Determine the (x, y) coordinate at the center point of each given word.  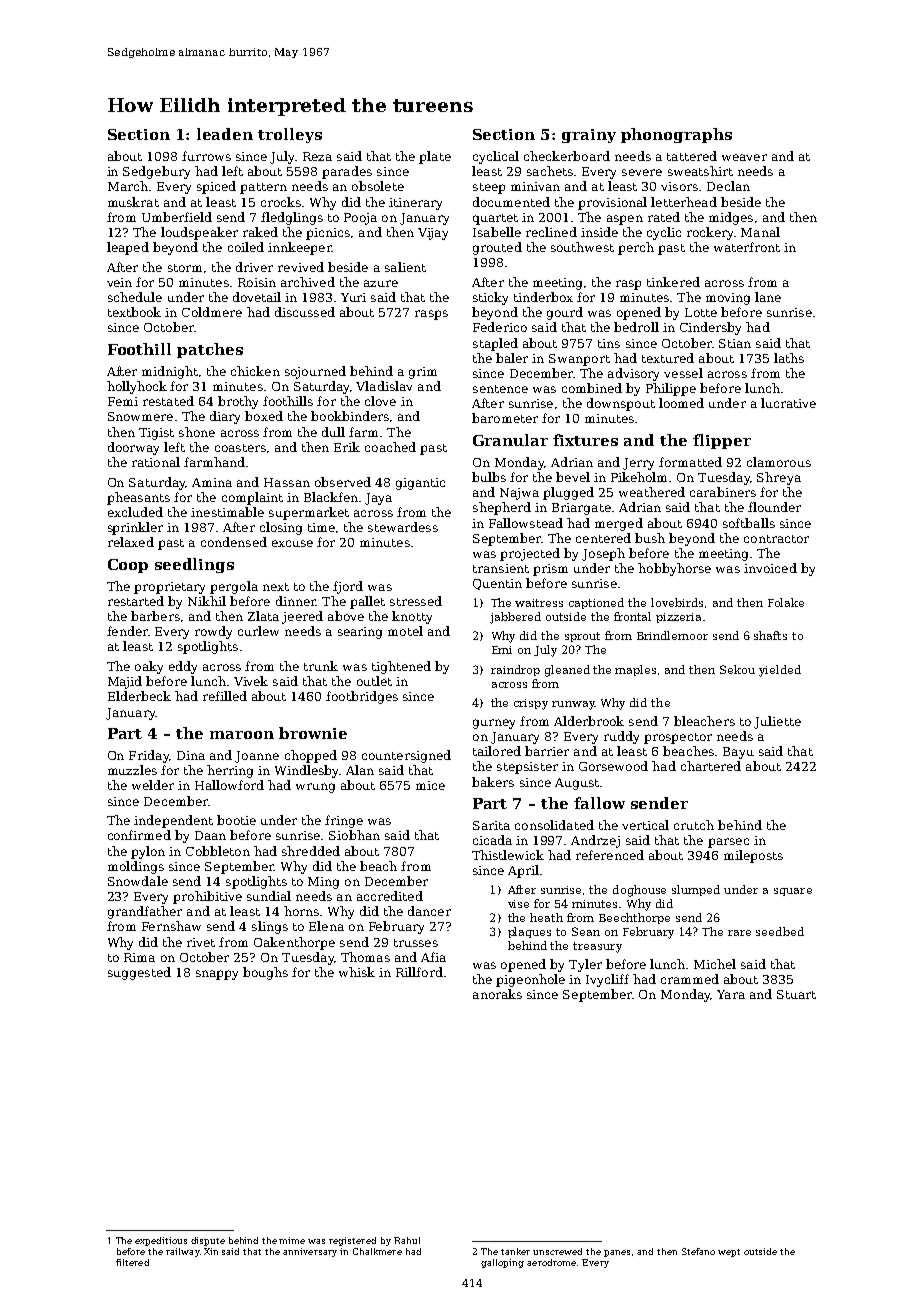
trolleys (290, 135)
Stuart (796, 994)
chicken (255, 371)
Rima (139, 957)
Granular (510, 440)
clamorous (779, 462)
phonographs (676, 135)
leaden (225, 134)
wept (729, 1253)
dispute (208, 1241)
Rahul (407, 1240)
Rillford (419, 972)
